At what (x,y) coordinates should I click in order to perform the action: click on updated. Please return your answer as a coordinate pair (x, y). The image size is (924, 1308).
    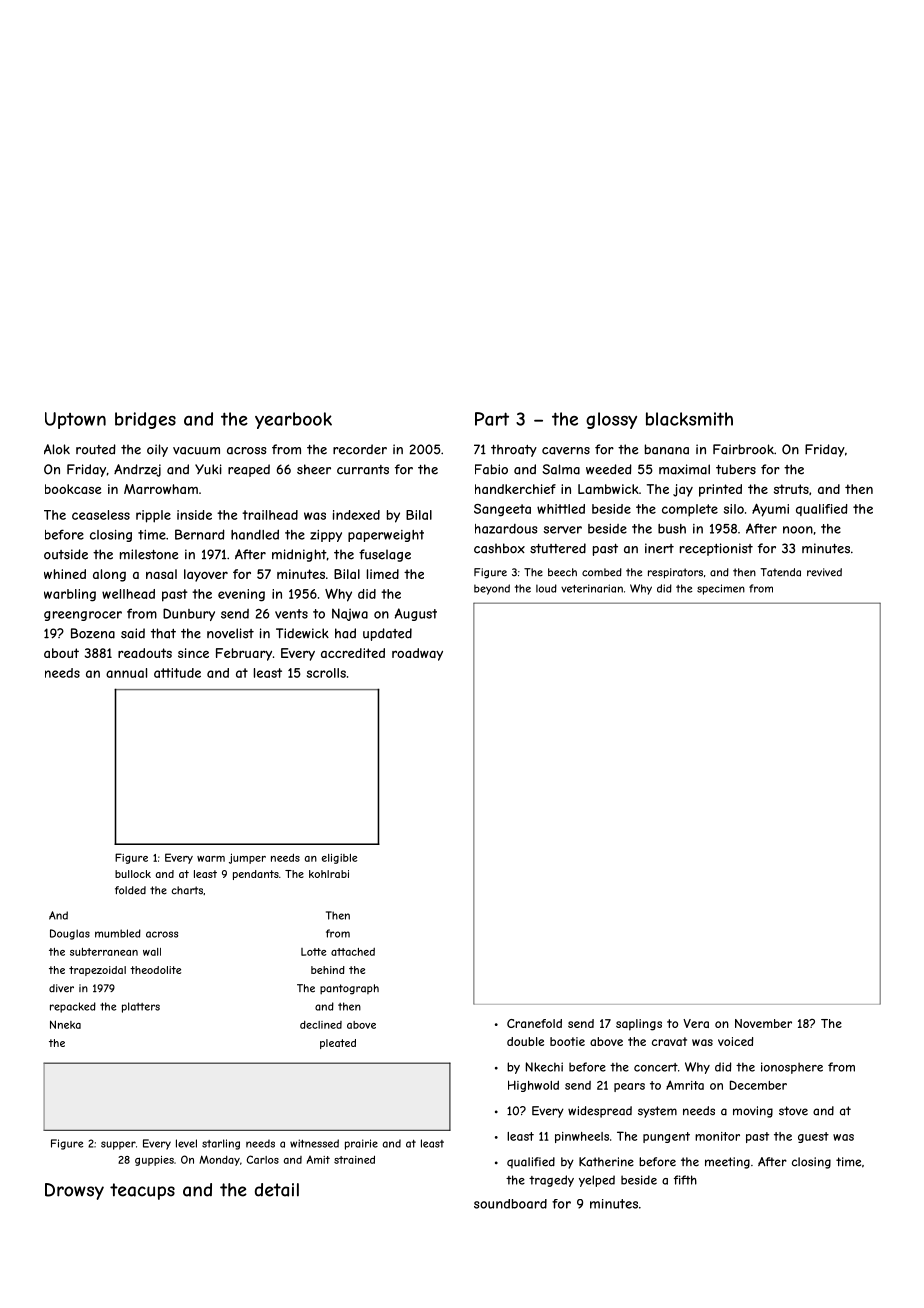
    Looking at the image, I should click on (387, 634).
